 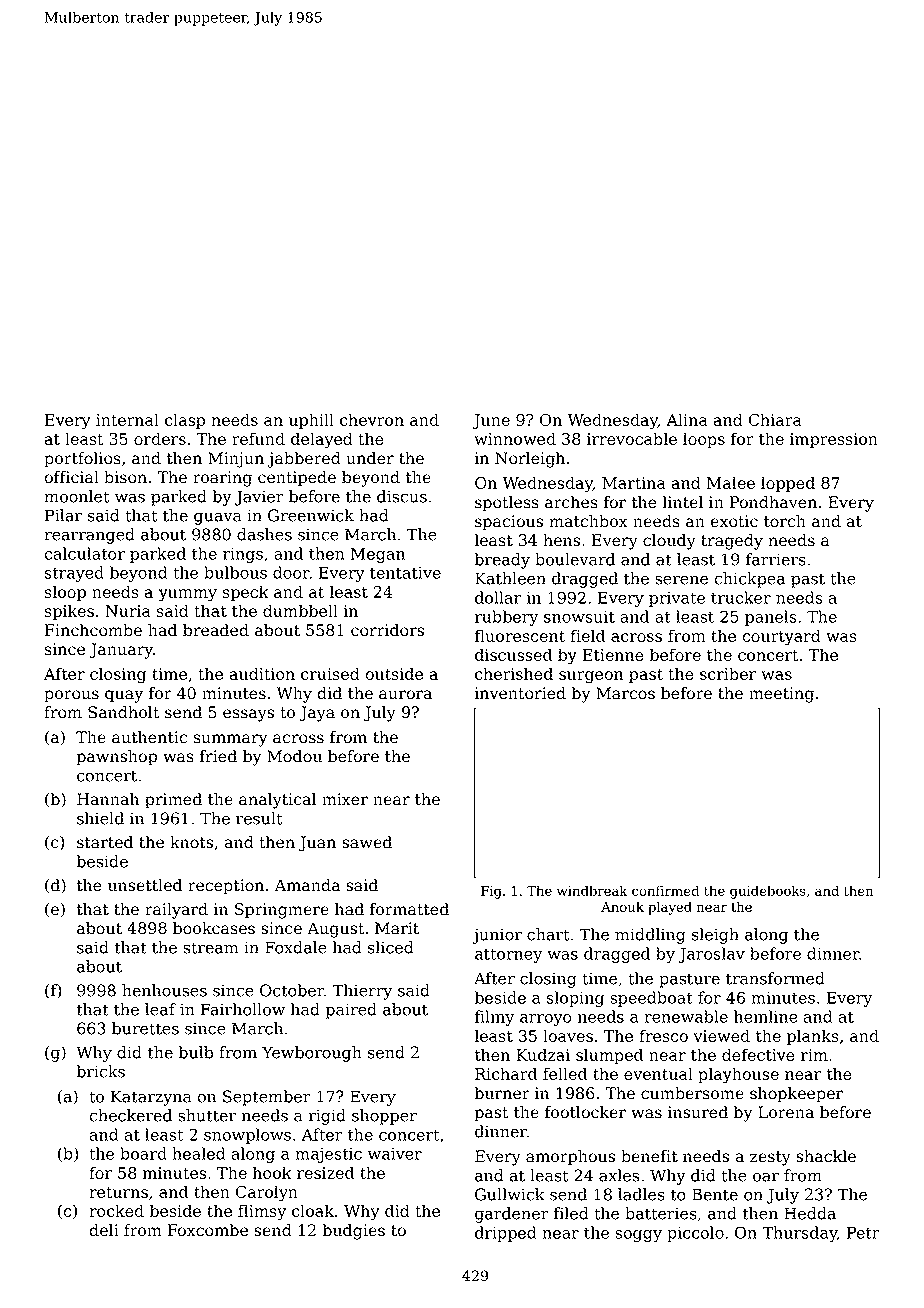 I want to click on panels, so click(x=771, y=618).
